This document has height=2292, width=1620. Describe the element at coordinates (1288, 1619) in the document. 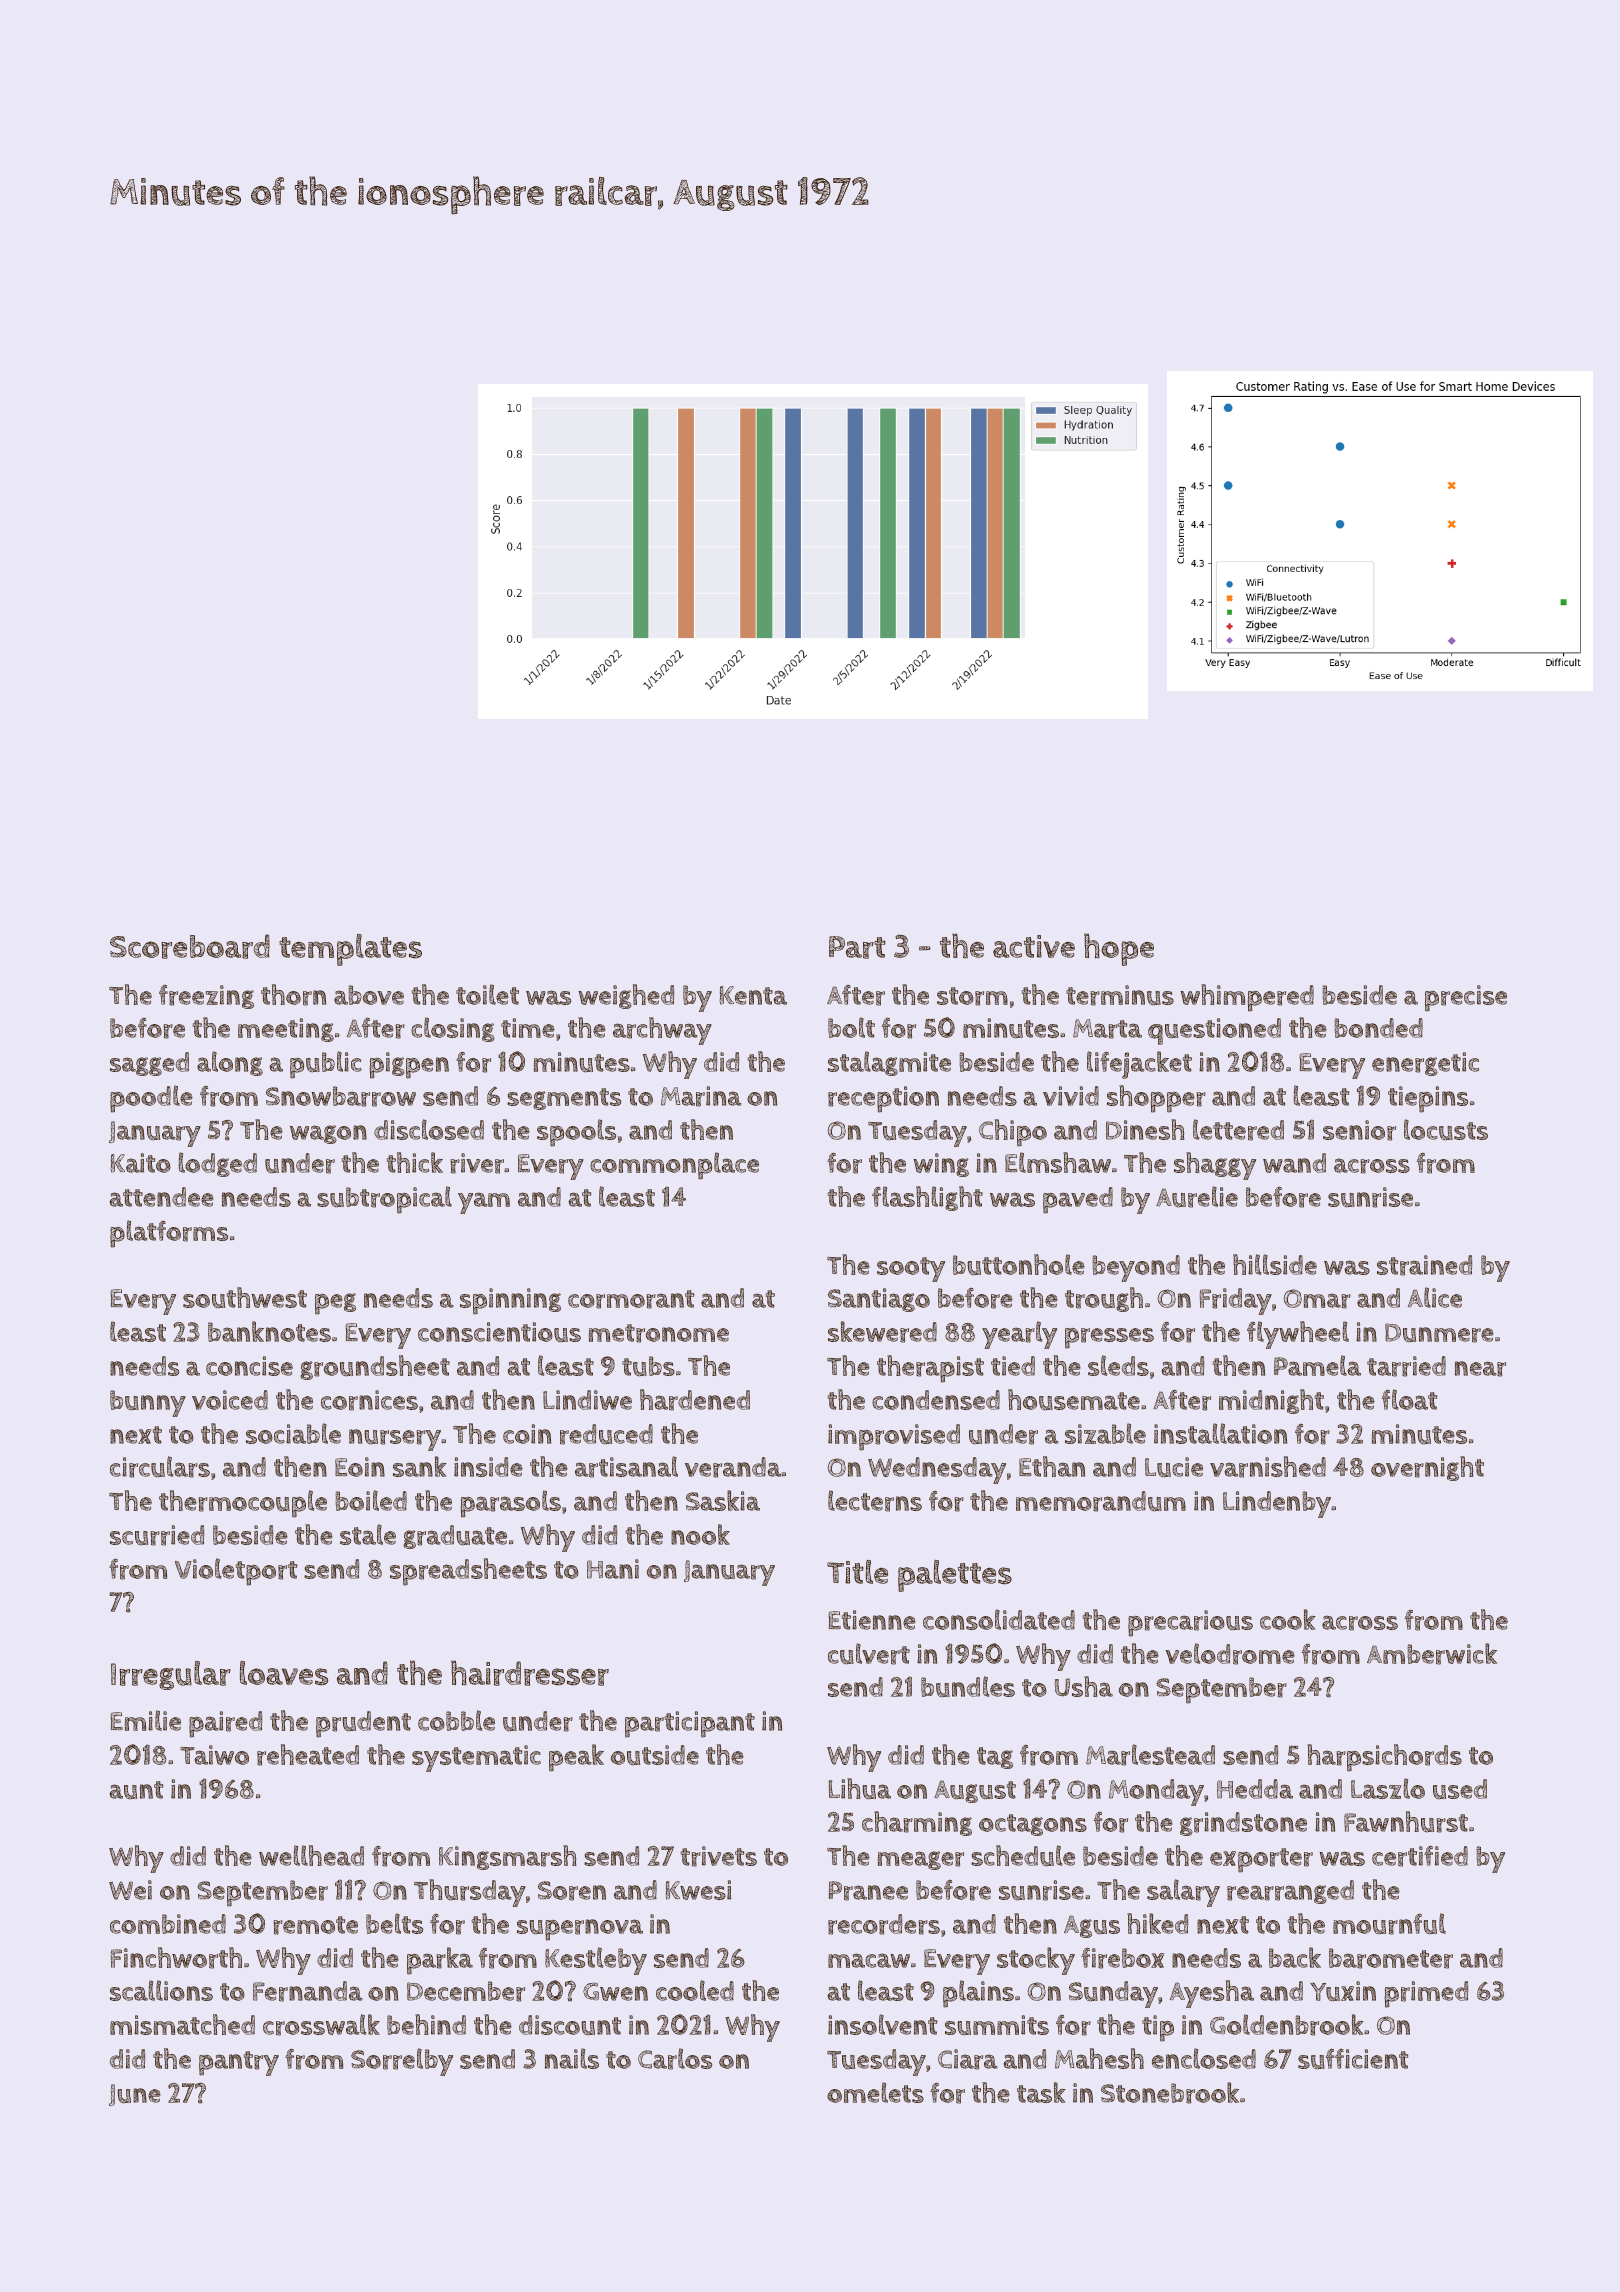

I see `cook` at that location.
